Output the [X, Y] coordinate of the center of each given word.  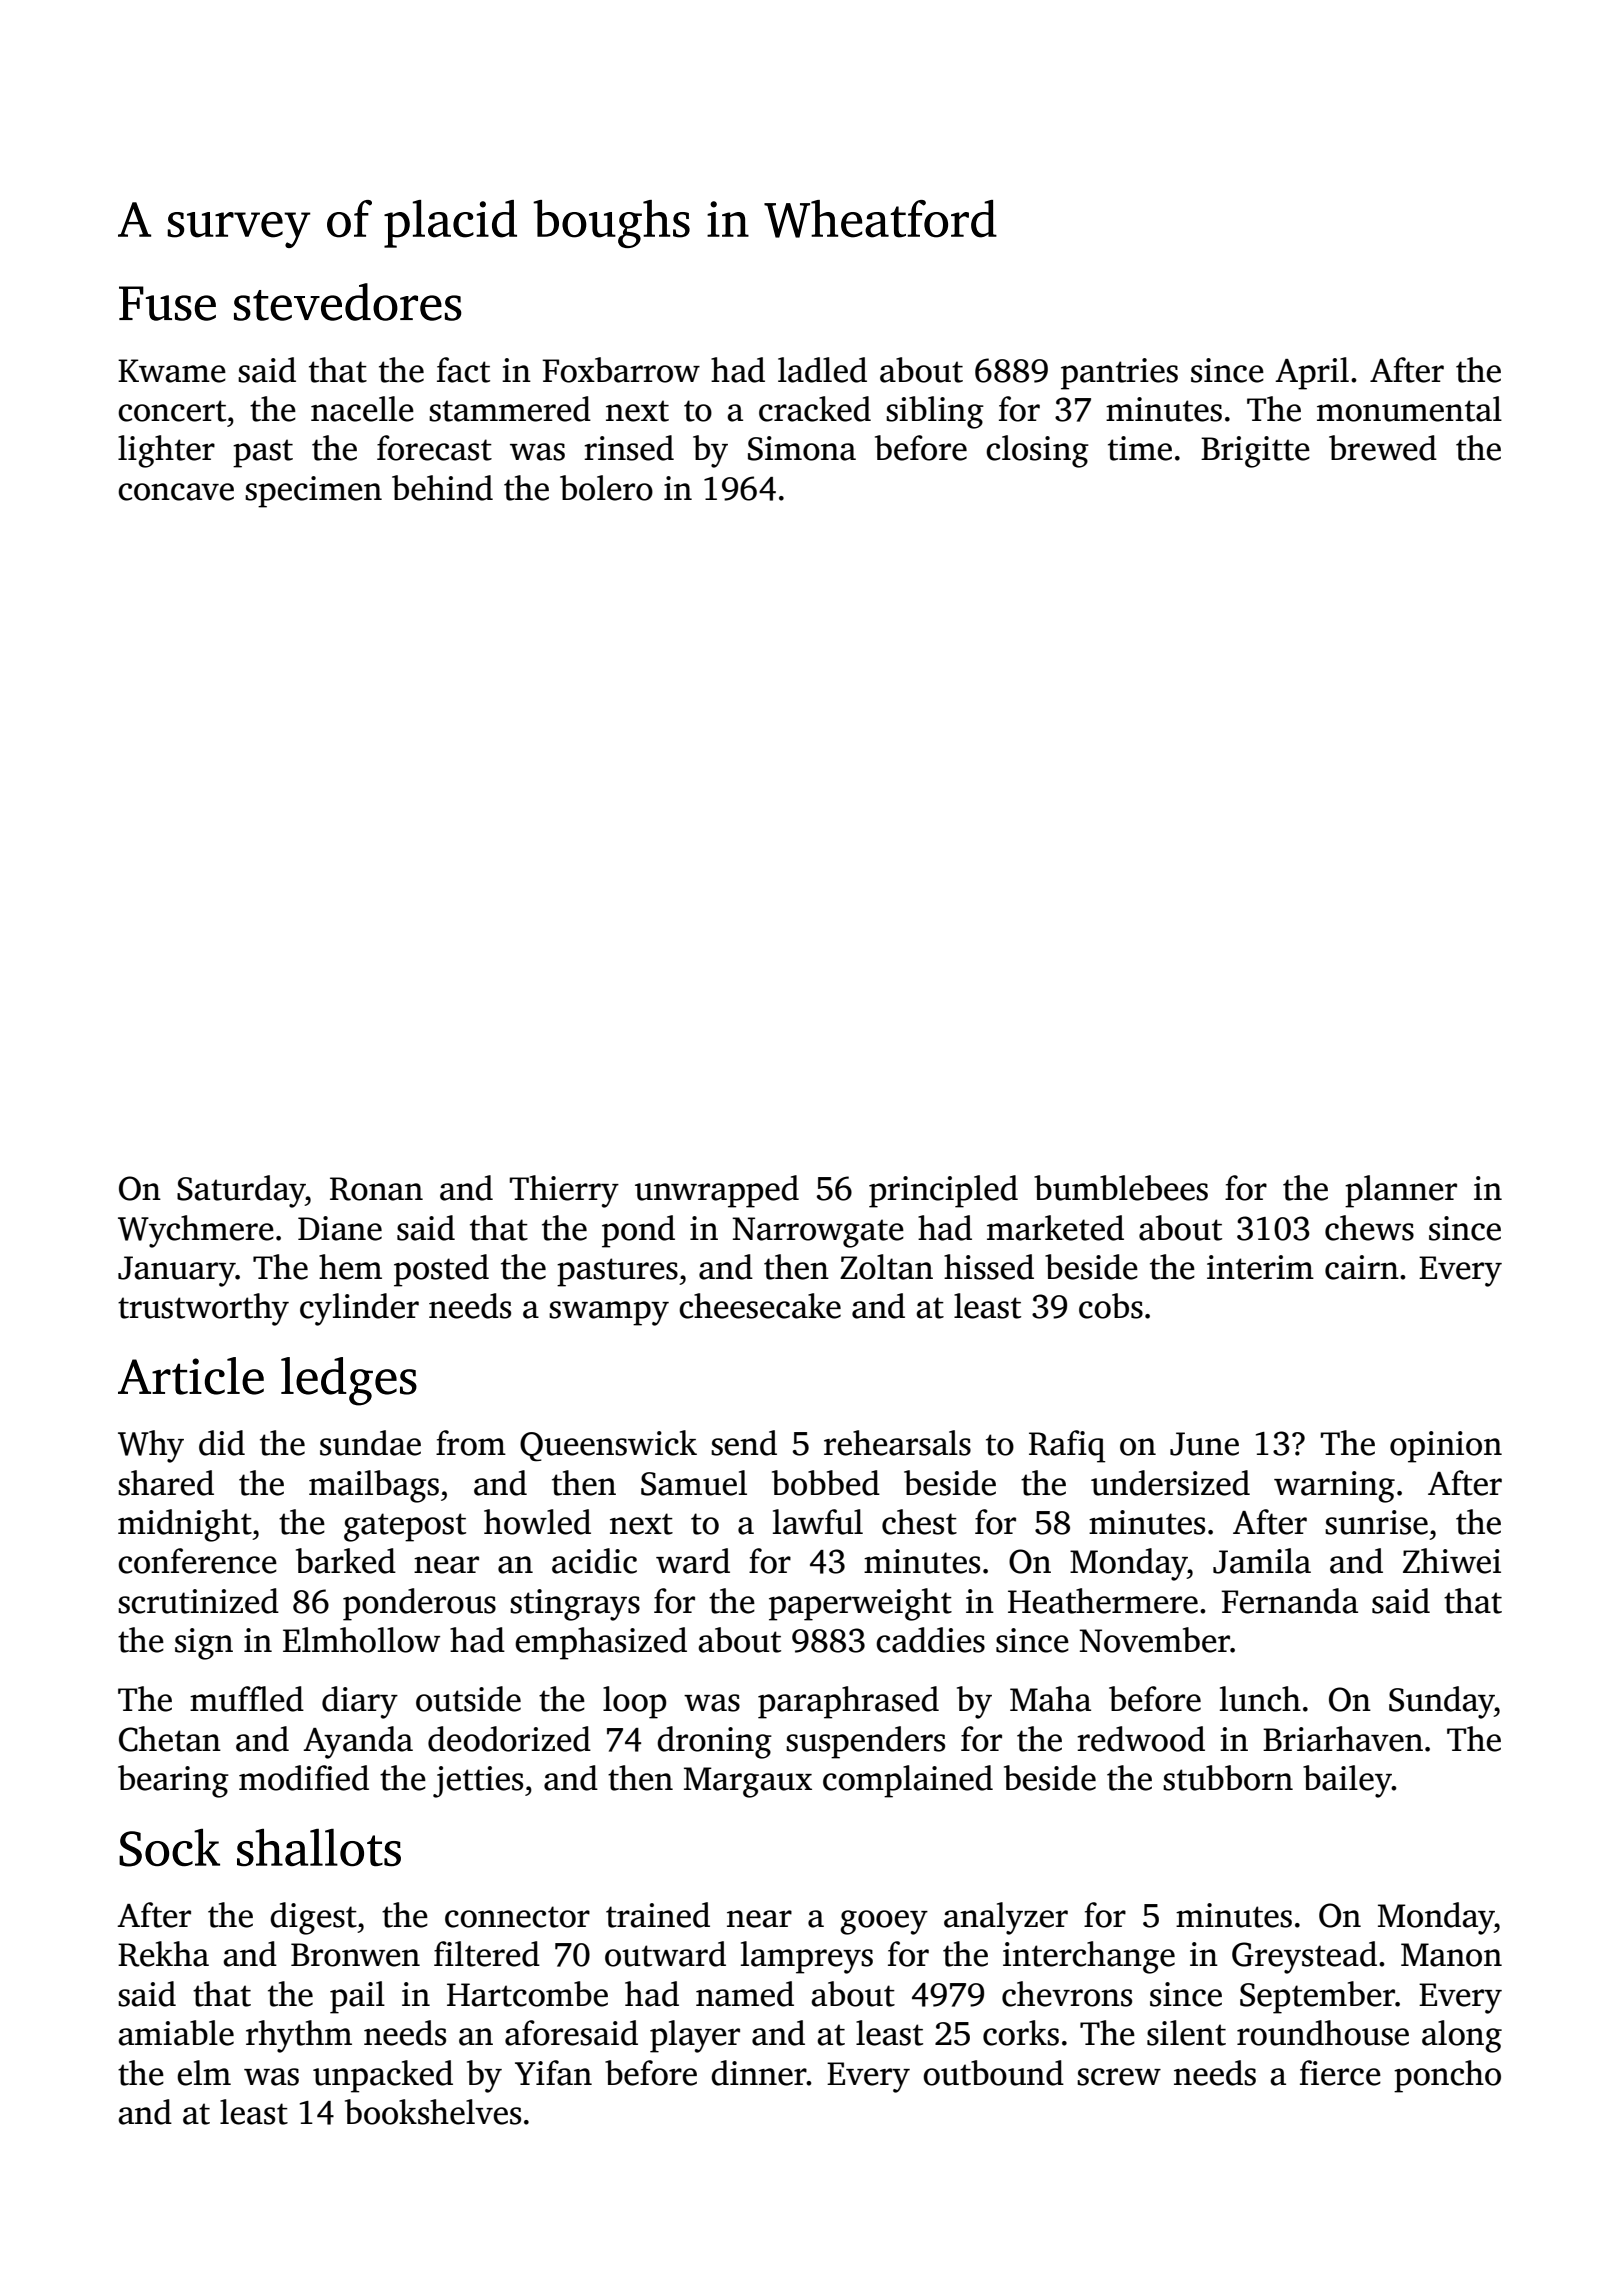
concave [176, 492]
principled [943, 1191]
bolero [606, 488]
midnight [185, 1525]
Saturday [241, 1191]
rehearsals [897, 1443]
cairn [1362, 1267]
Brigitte [1255, 452]
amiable [176, 2033]
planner [1401, 1191]
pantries [1119, 374]
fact [463, 370]
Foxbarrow [621, 370]
